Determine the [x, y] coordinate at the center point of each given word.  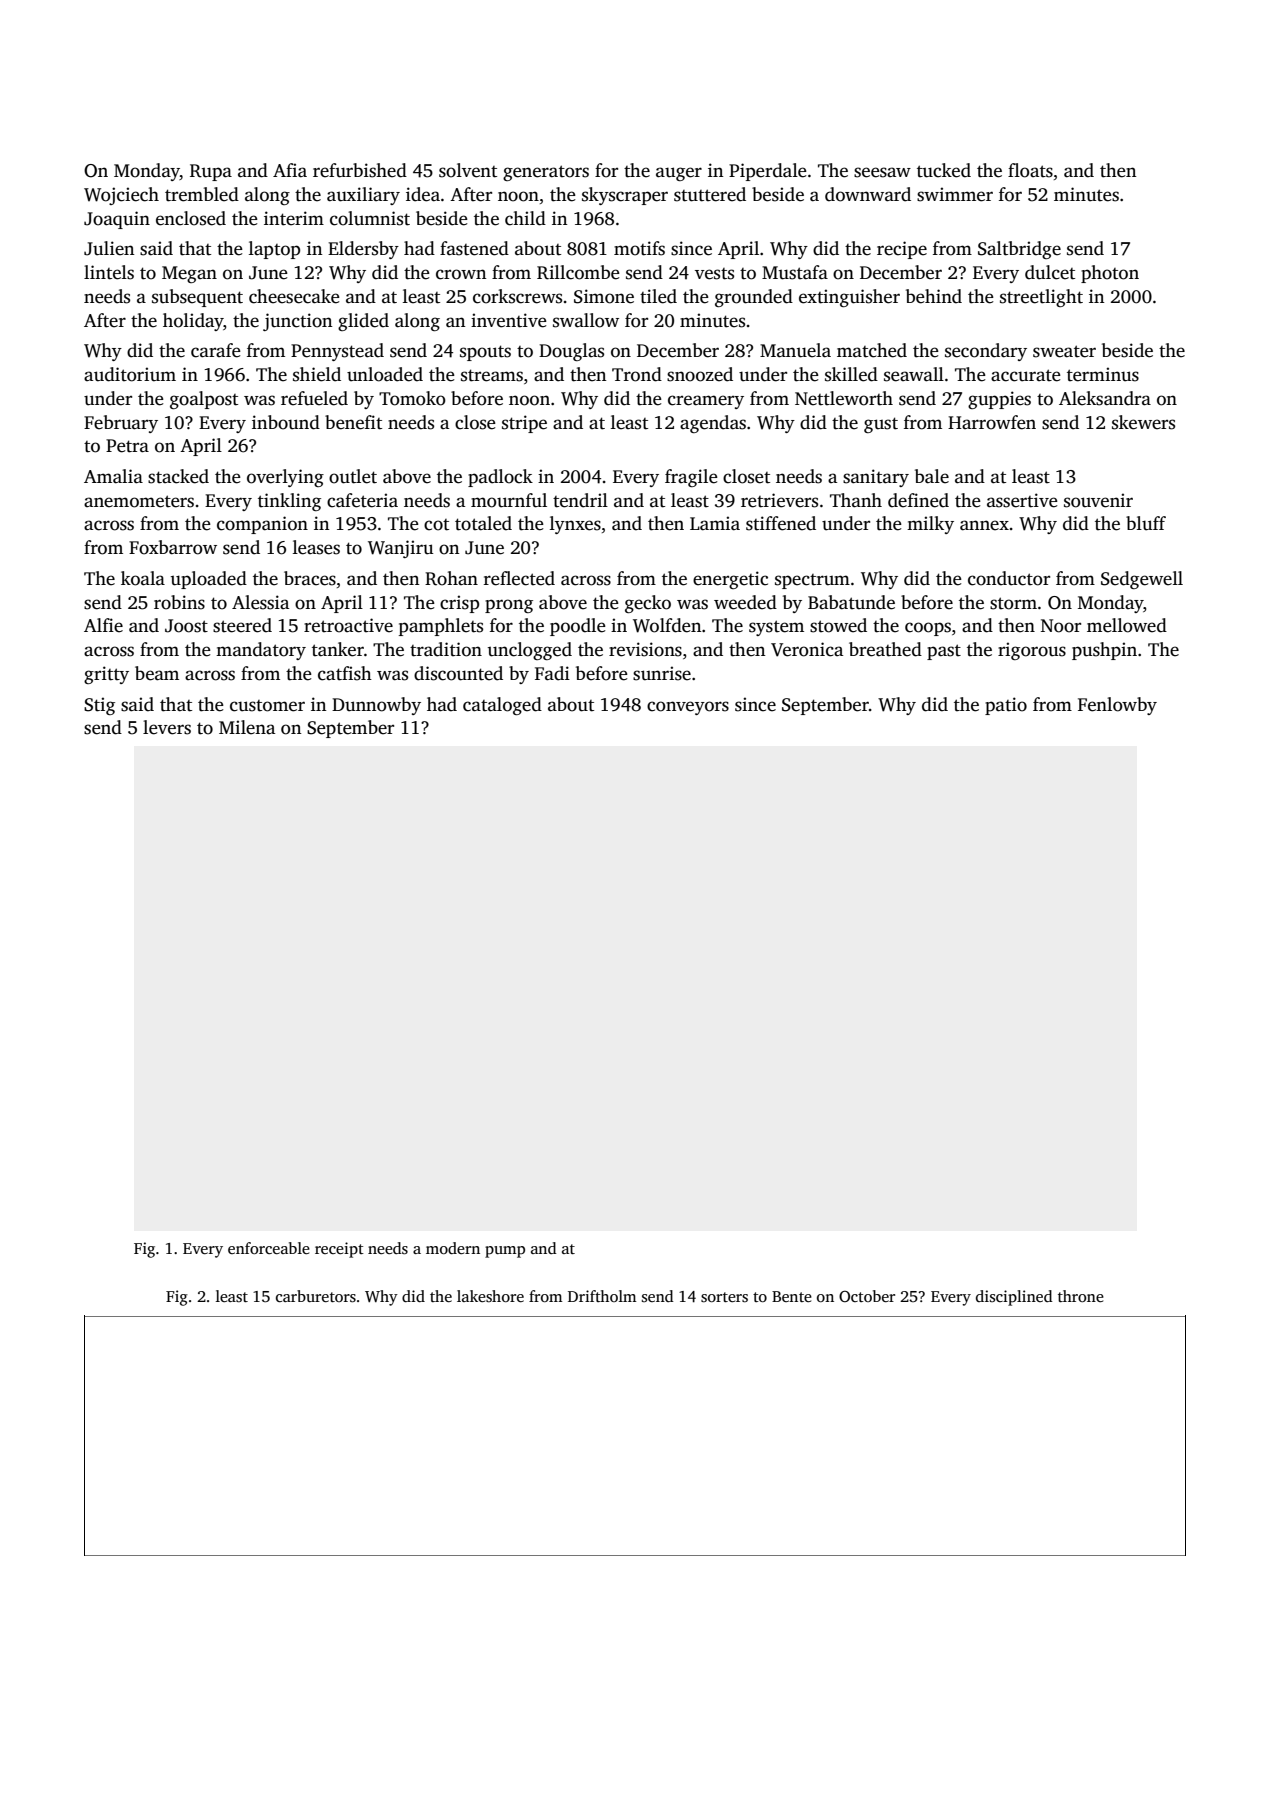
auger [679, 174]
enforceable [269, 1248]
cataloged [502, 706]
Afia [290, 170]
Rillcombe [578, 272]
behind [934, 296]
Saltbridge [1019, 250]
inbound [286, 422]
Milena [247, 727]
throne [1081, 1296]
